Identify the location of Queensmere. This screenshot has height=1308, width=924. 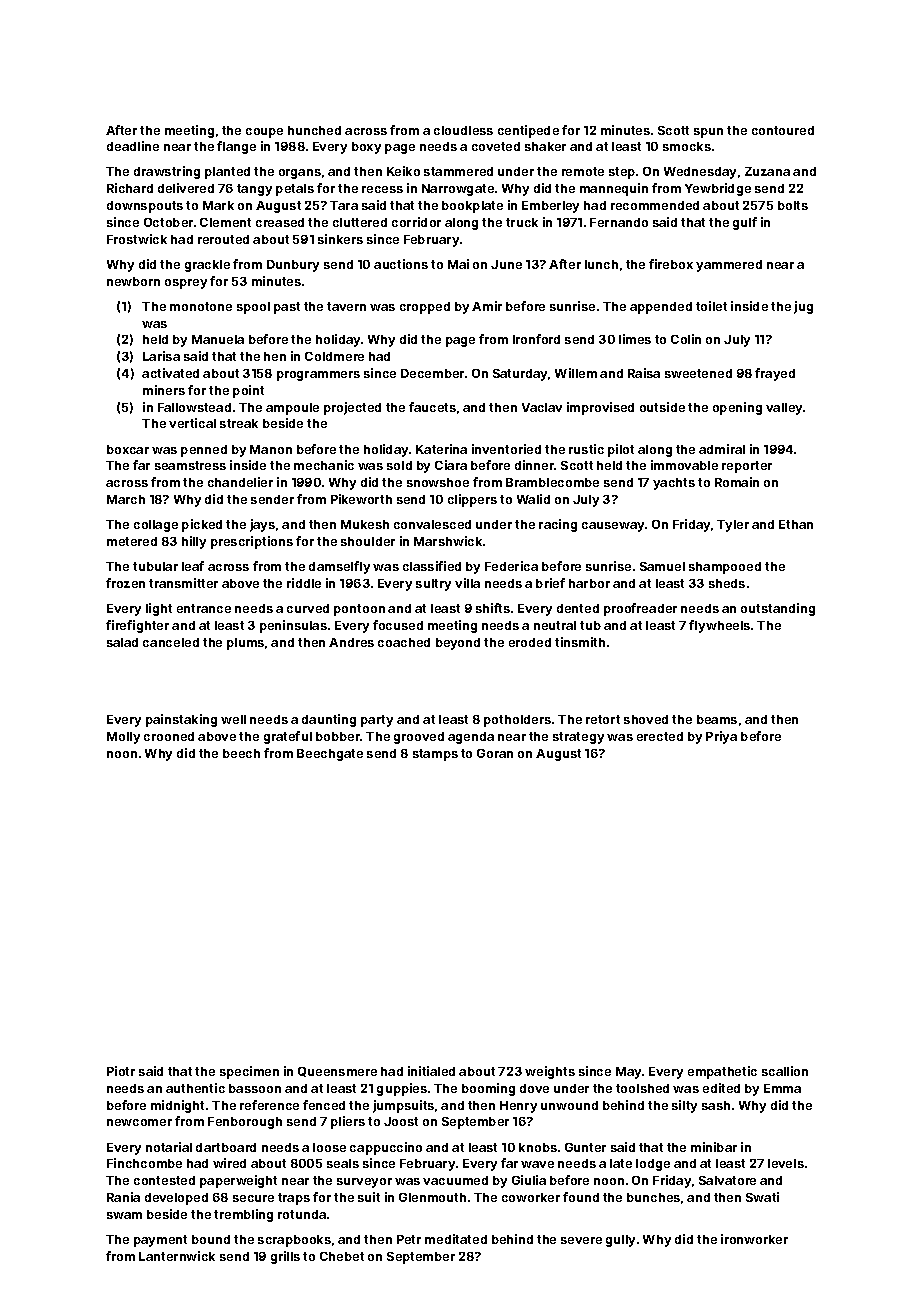
(337, 1072).
